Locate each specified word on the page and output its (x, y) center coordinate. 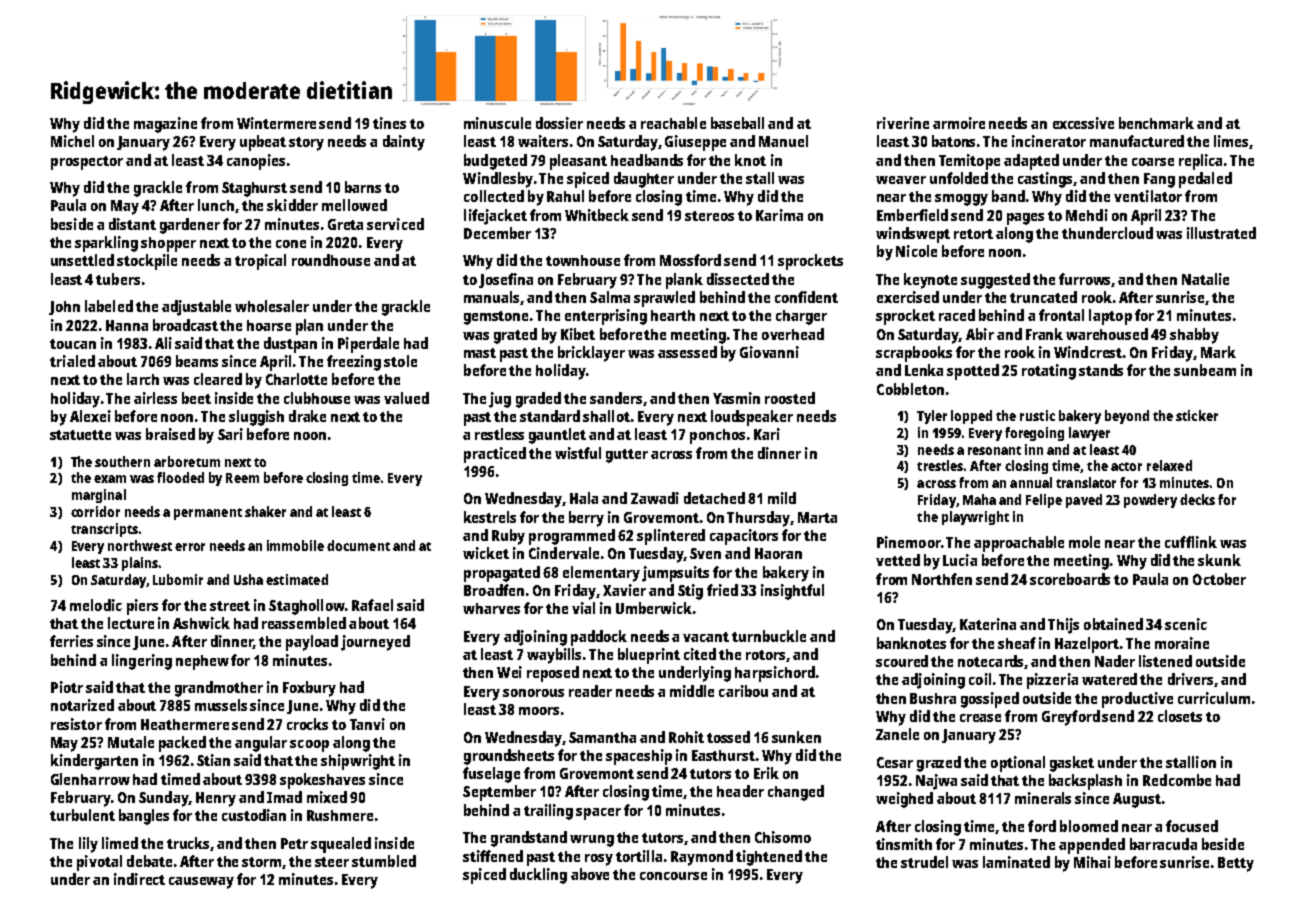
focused (1192, 826)
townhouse (583, 260)
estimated (297, 579)
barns (363, 187)
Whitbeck (597, 215)
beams (197, 361)
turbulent (82, 815)
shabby (1194, 336)
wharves (491, 608)
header (740, 791)
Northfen (942, 579)
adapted (1031, 162)
